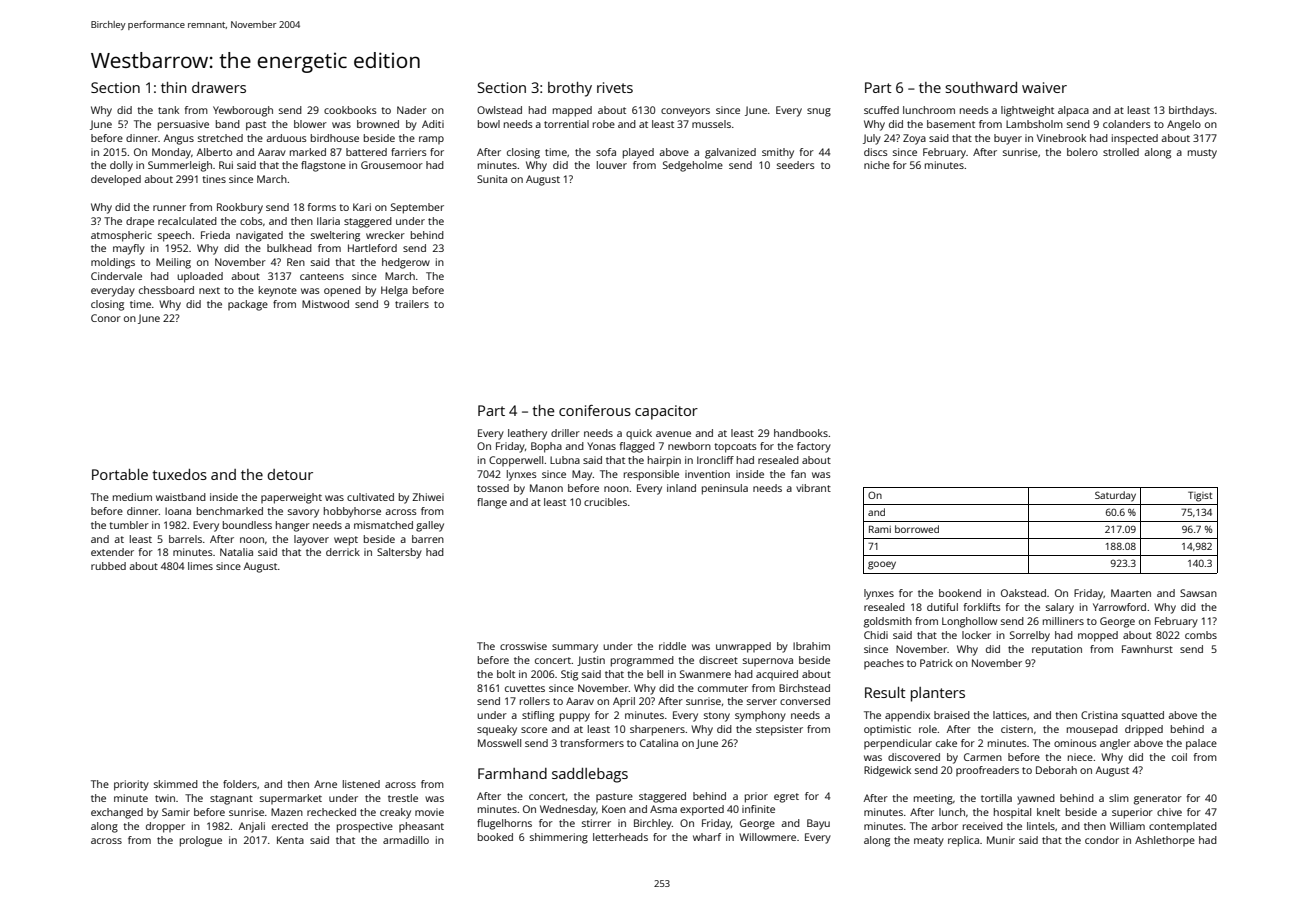 The height and width of the screenshot is (924, 1308). What do you see at coordinates (179, 139) in the screenshot?
I see `Angus` at bounding box center [179, 139].
